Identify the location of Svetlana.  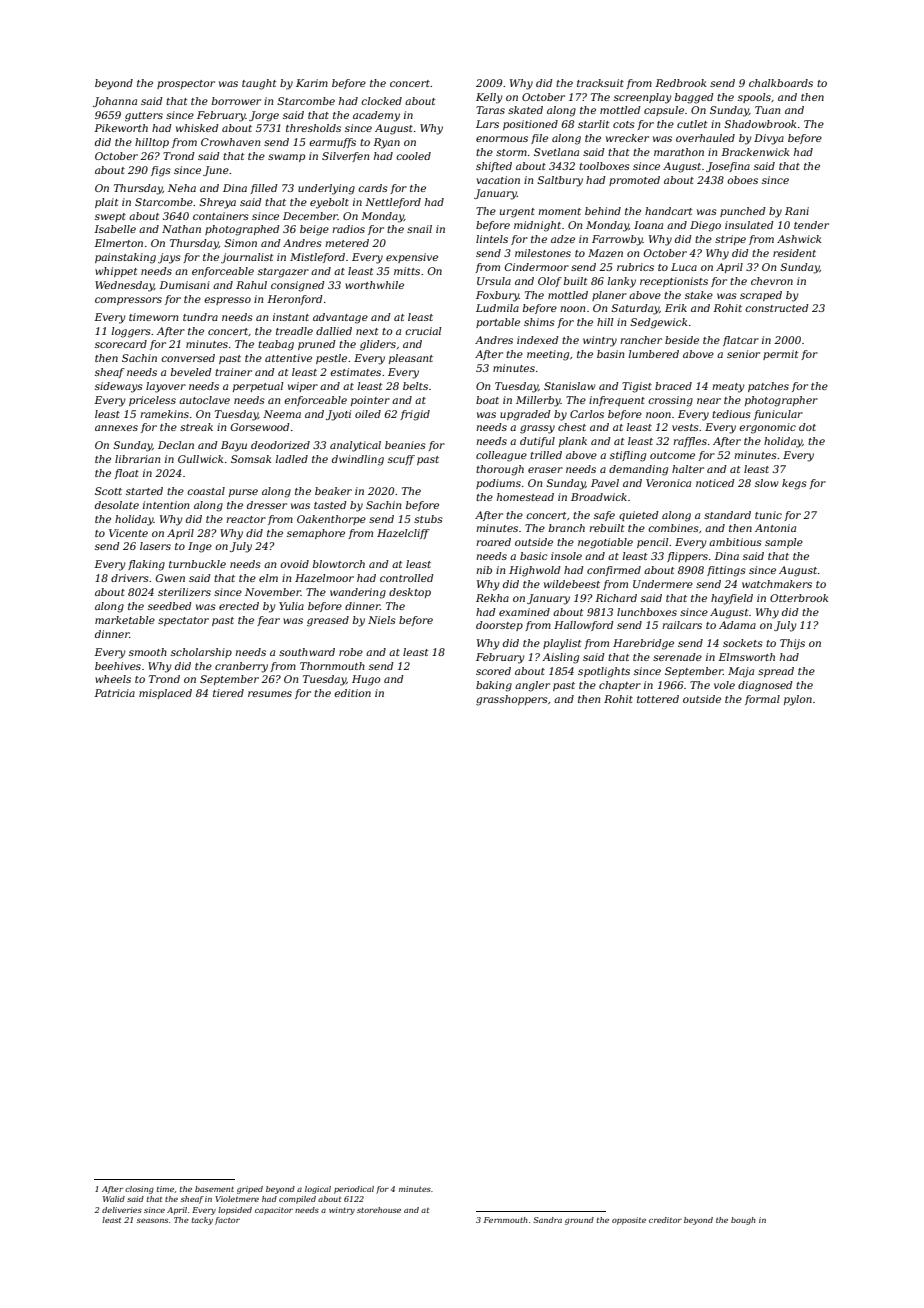
(556, 152).
